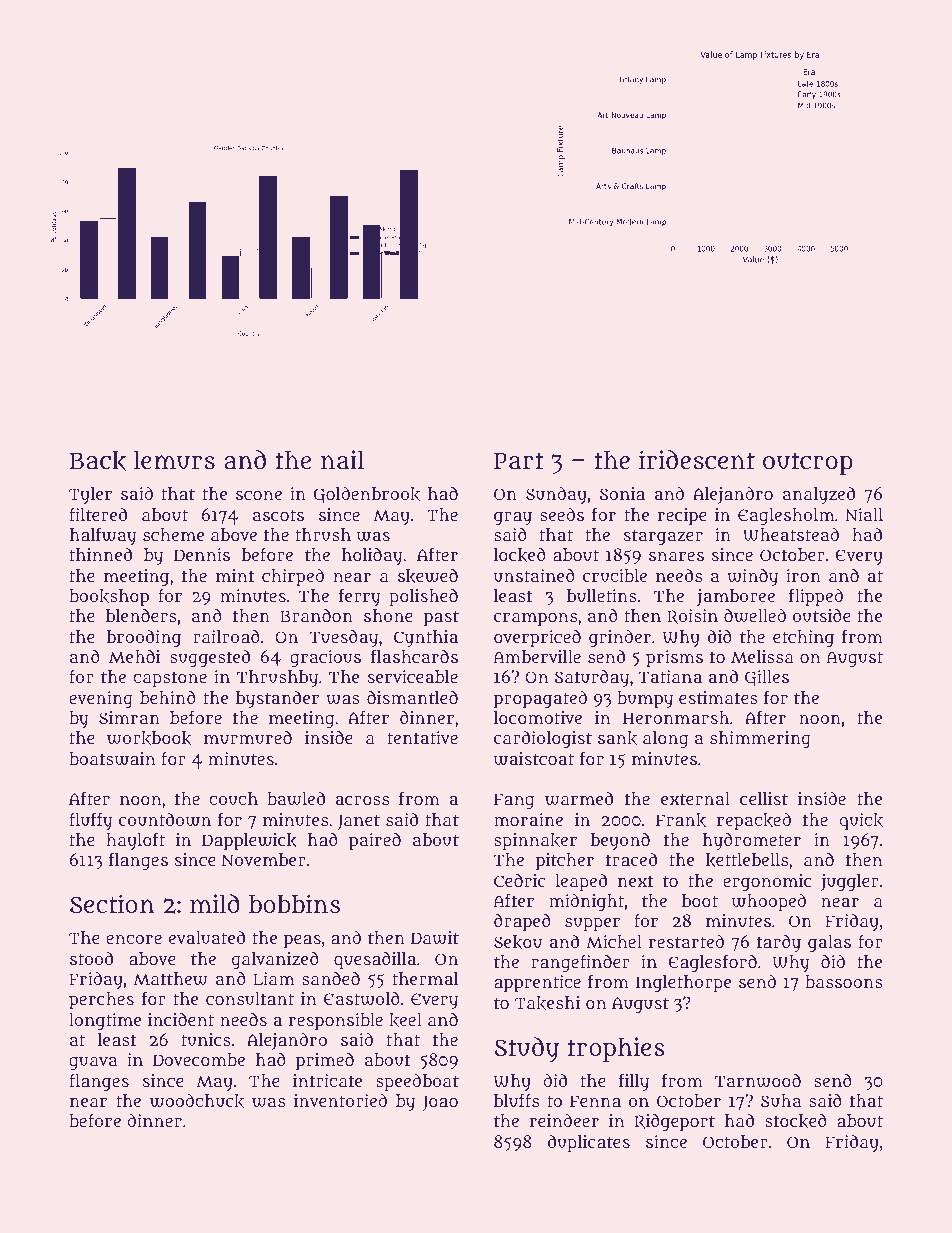  What do you see at coordinates (562, 514) in the document?
I see `seeds` at bounding box center [562, 514].
